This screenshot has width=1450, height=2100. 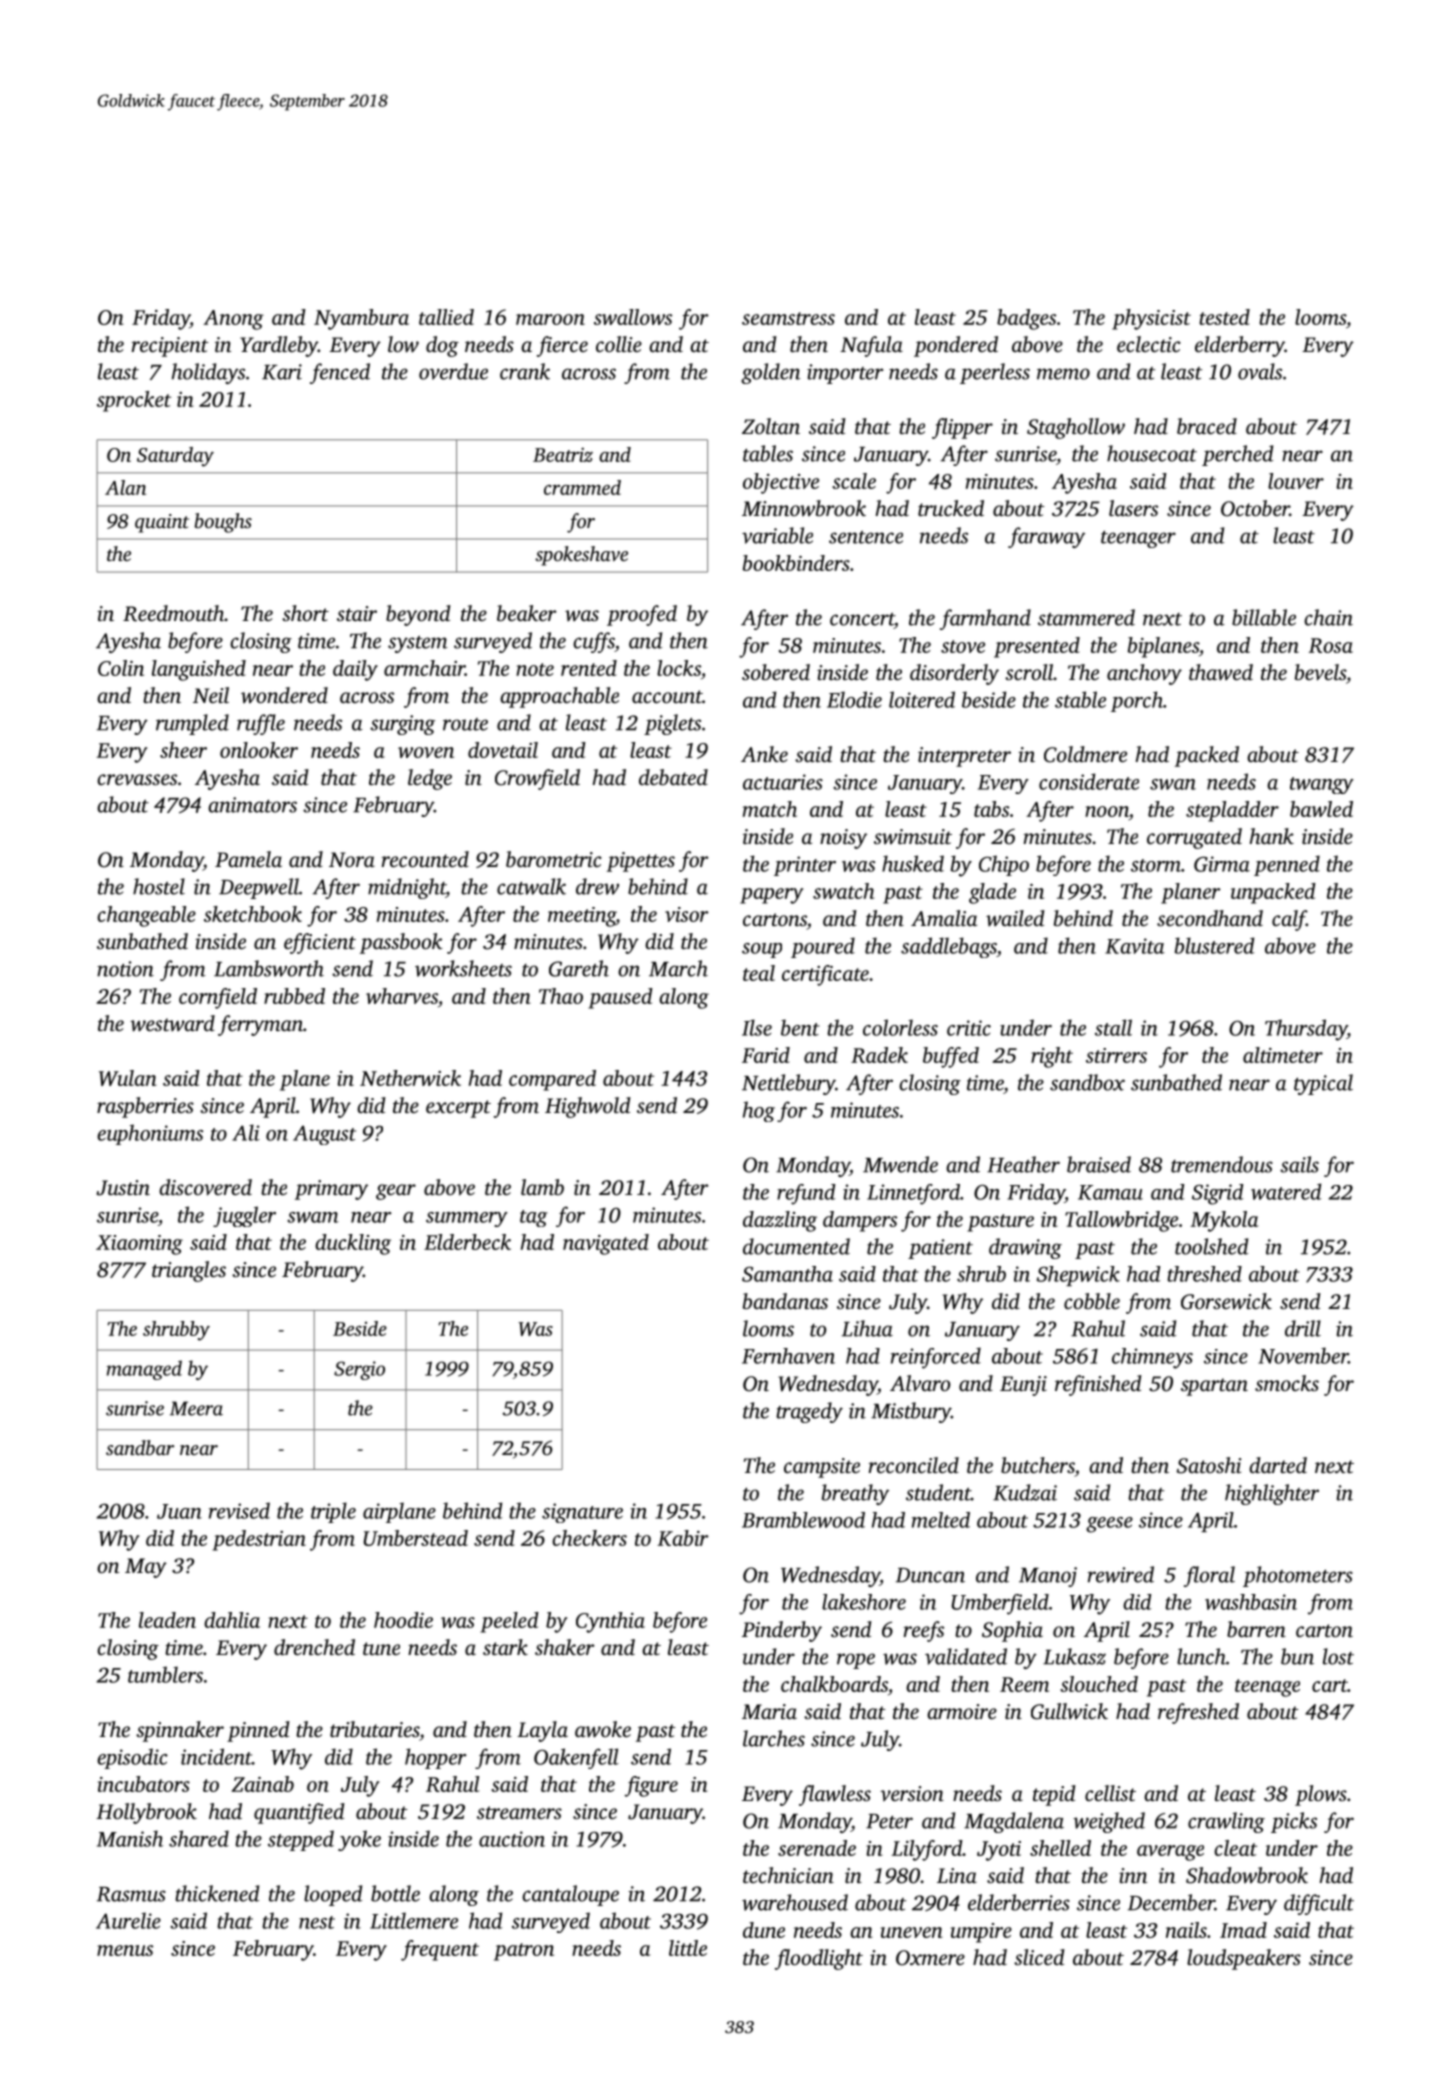 What do you see at coordinates (594, 642) in the screenshot?
I see `cuffs` at bounding box center [594, 642].
